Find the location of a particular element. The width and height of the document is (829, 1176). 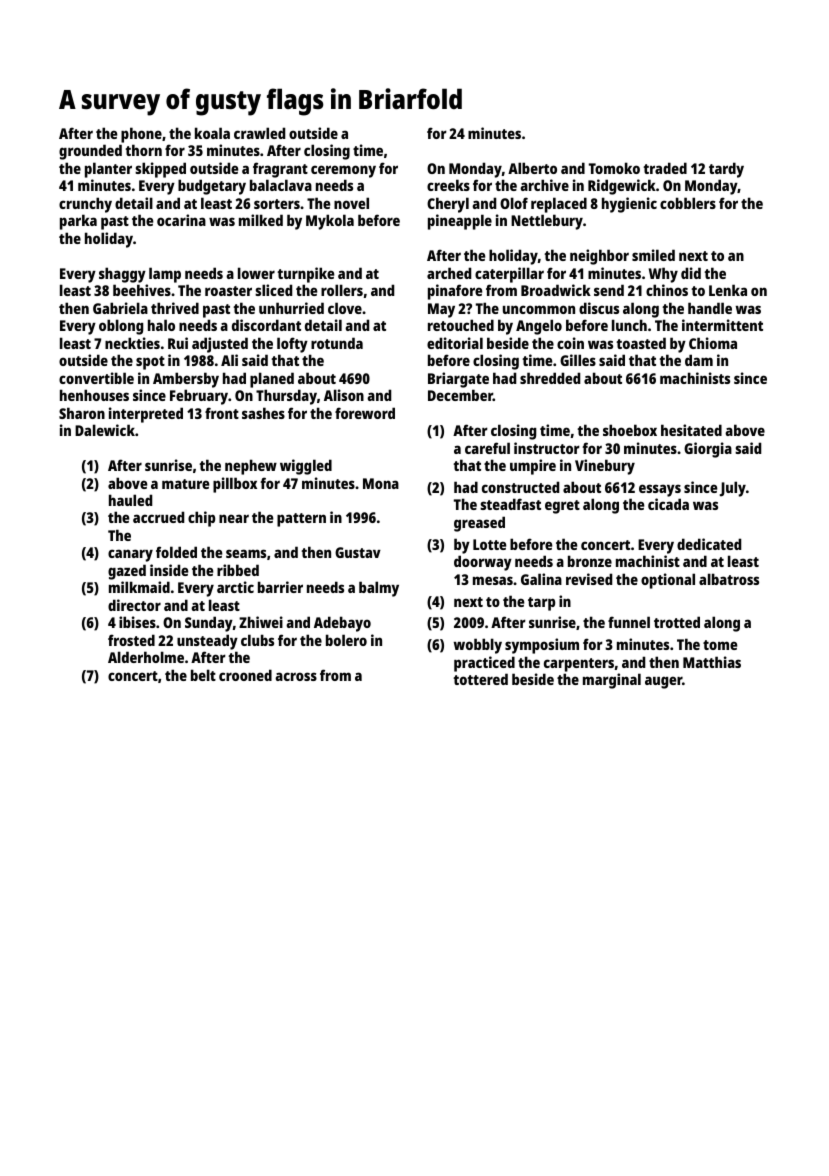

Giorgia is located at coordinates (708, 450).
